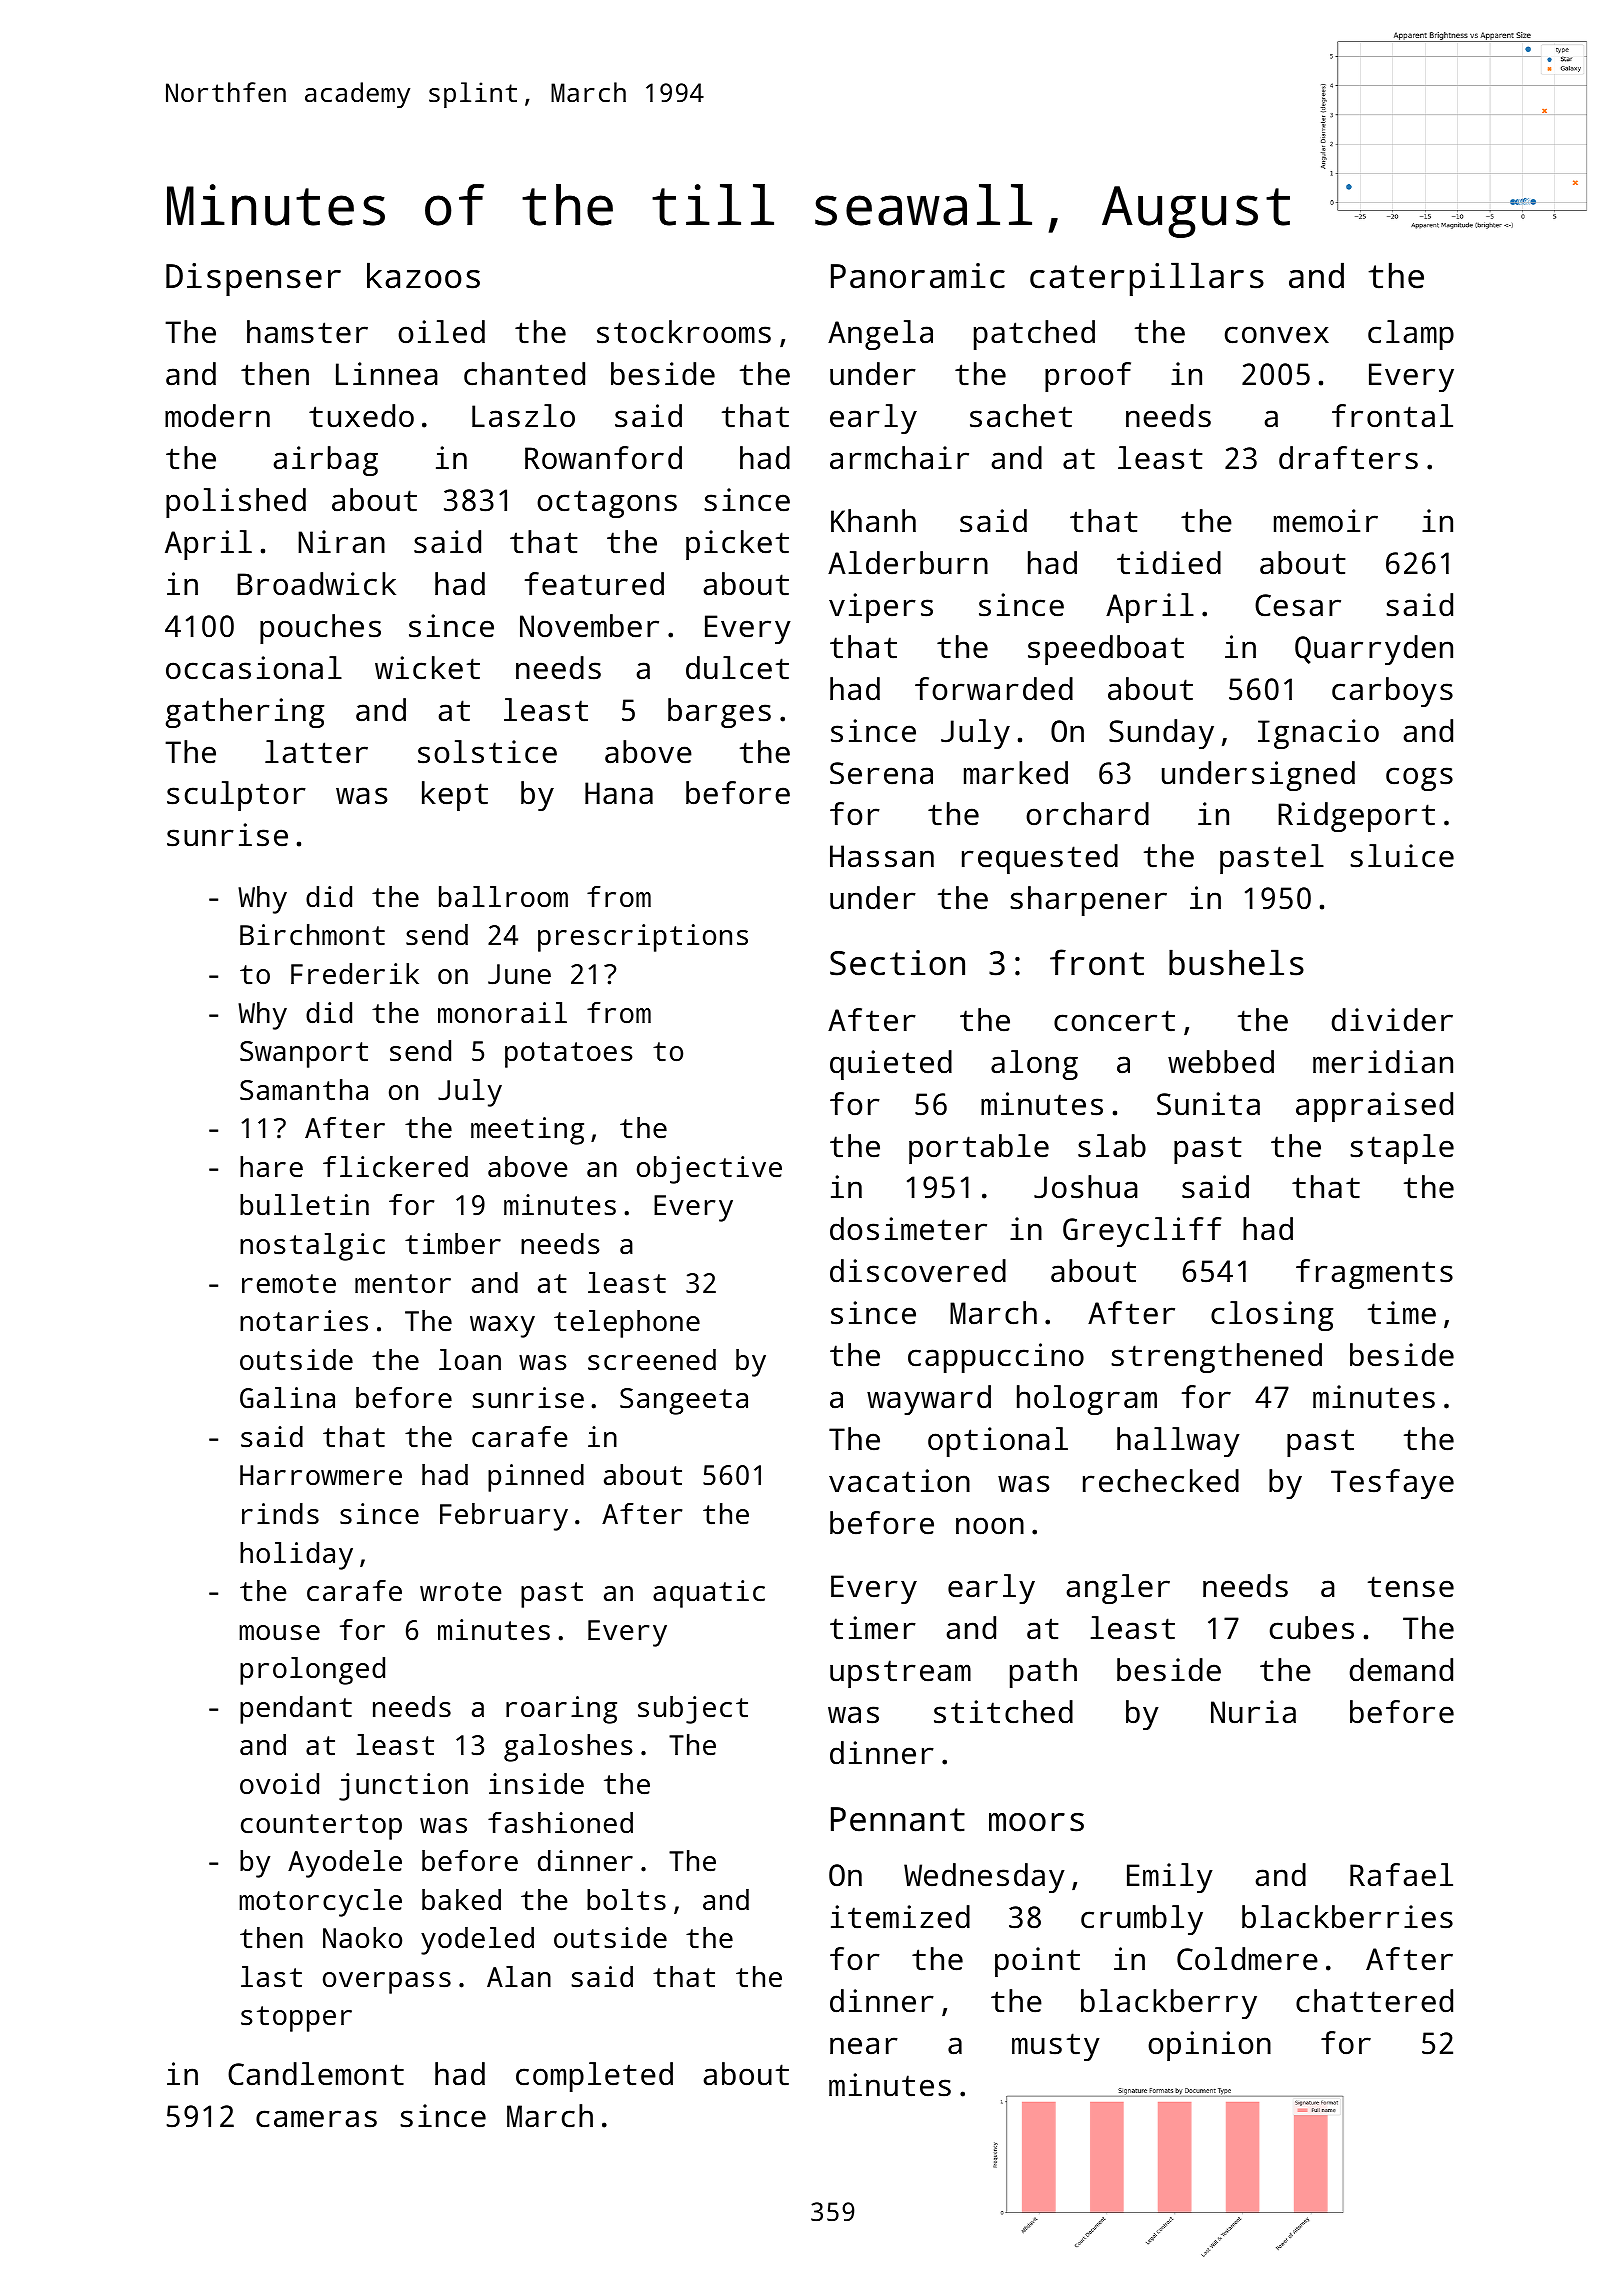 The height and width of the screenshot is (2292, 1620). I want to click on pinned, so click(536, 1478).
